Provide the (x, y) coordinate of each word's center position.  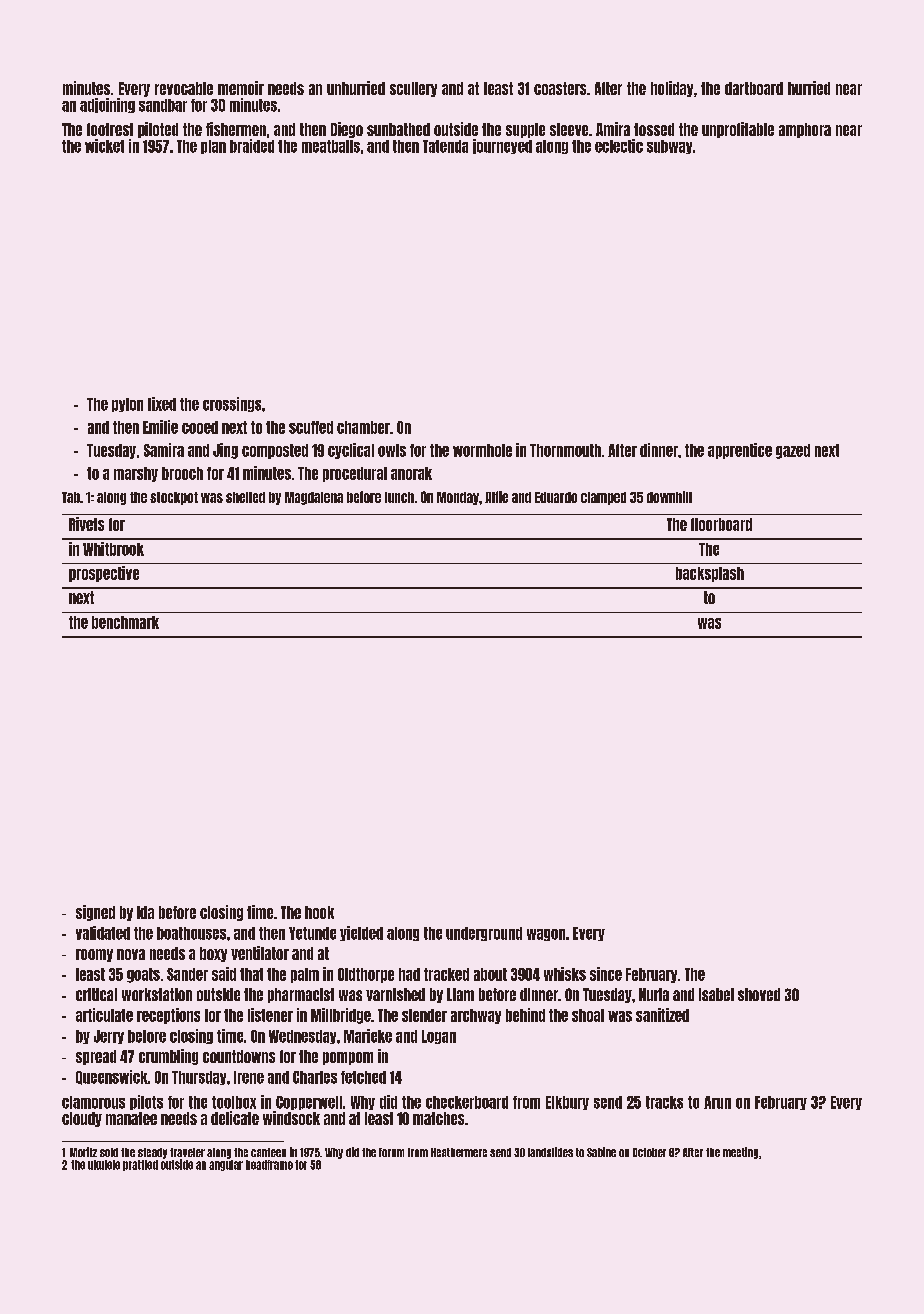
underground (484, 934)
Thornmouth (565, 450)
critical (96, 994)
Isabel (716, 994)
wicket (104, 146)
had (409, 974)
